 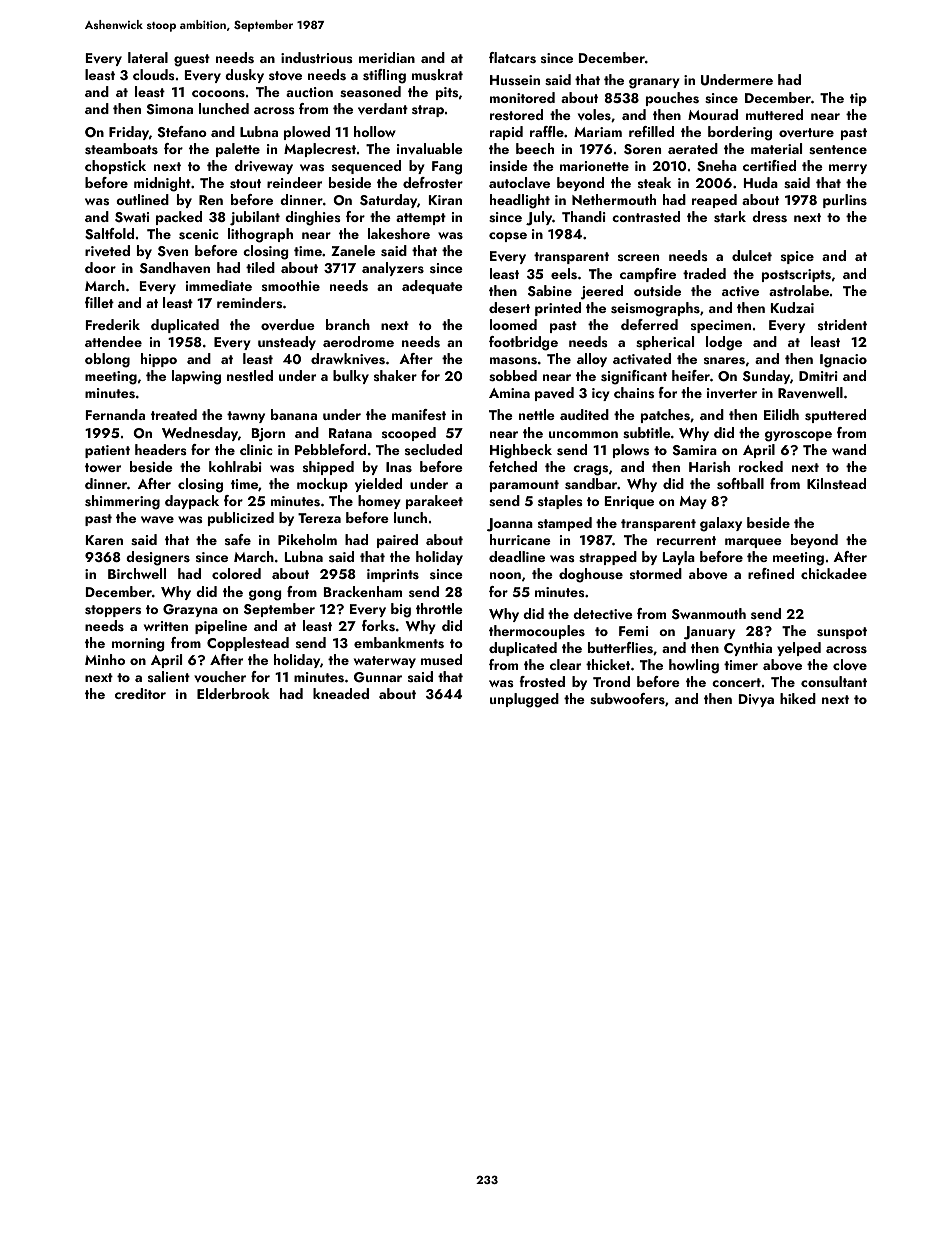 What do you see at coordinates (233, 693) in the screenshot?
I see `Elderbrook` at bounding box center [233, 693].
